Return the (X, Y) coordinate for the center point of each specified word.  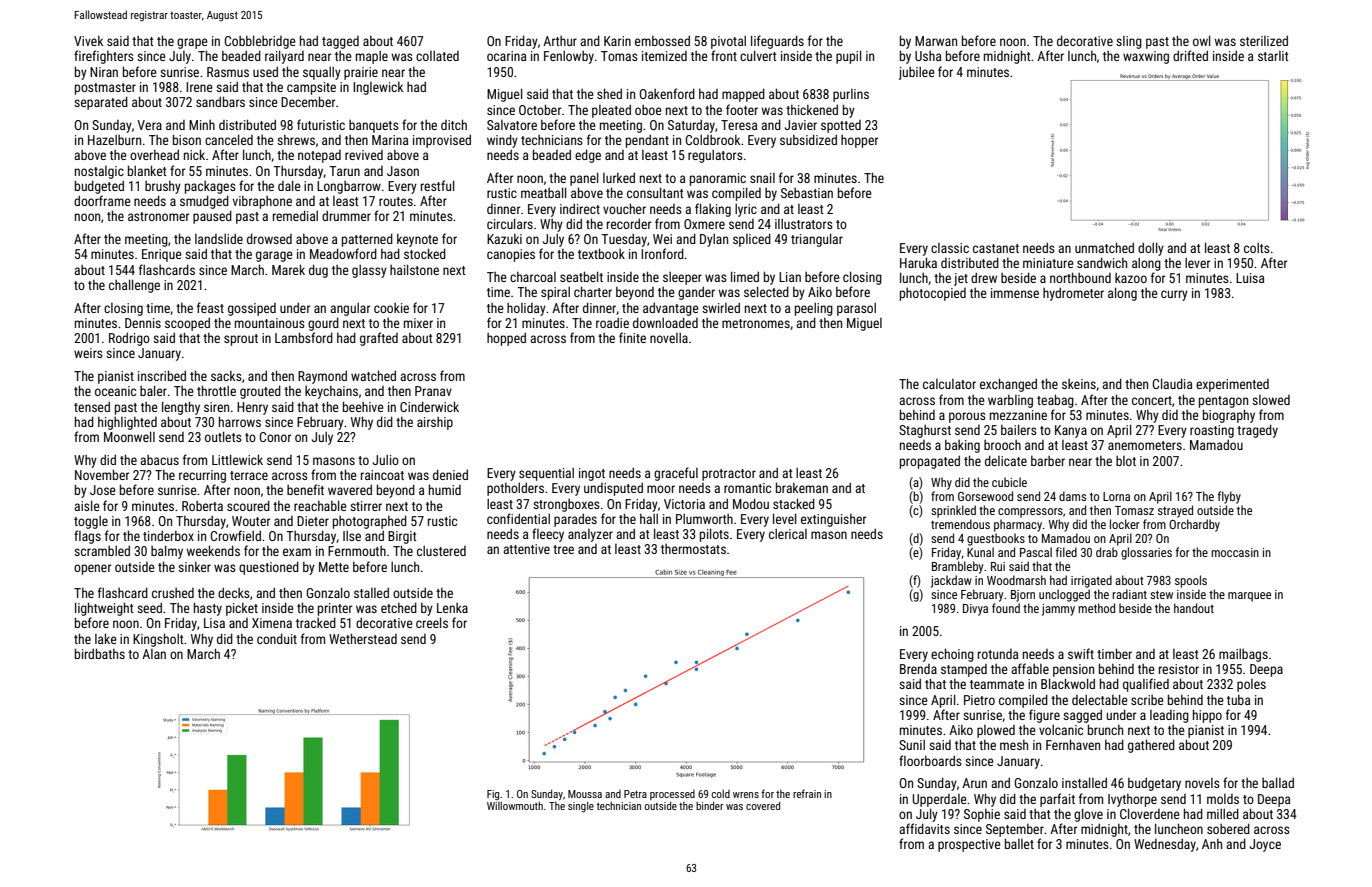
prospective (969, 845)
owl (1202, 40)
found (1006, 608)
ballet (1019, 843)
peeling (814, 309)
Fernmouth (357, 551)
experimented (1232, 385)
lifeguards (777, 42)
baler (153, 390)
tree (563, 549)
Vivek (88, 41)
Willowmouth (515, 806)
